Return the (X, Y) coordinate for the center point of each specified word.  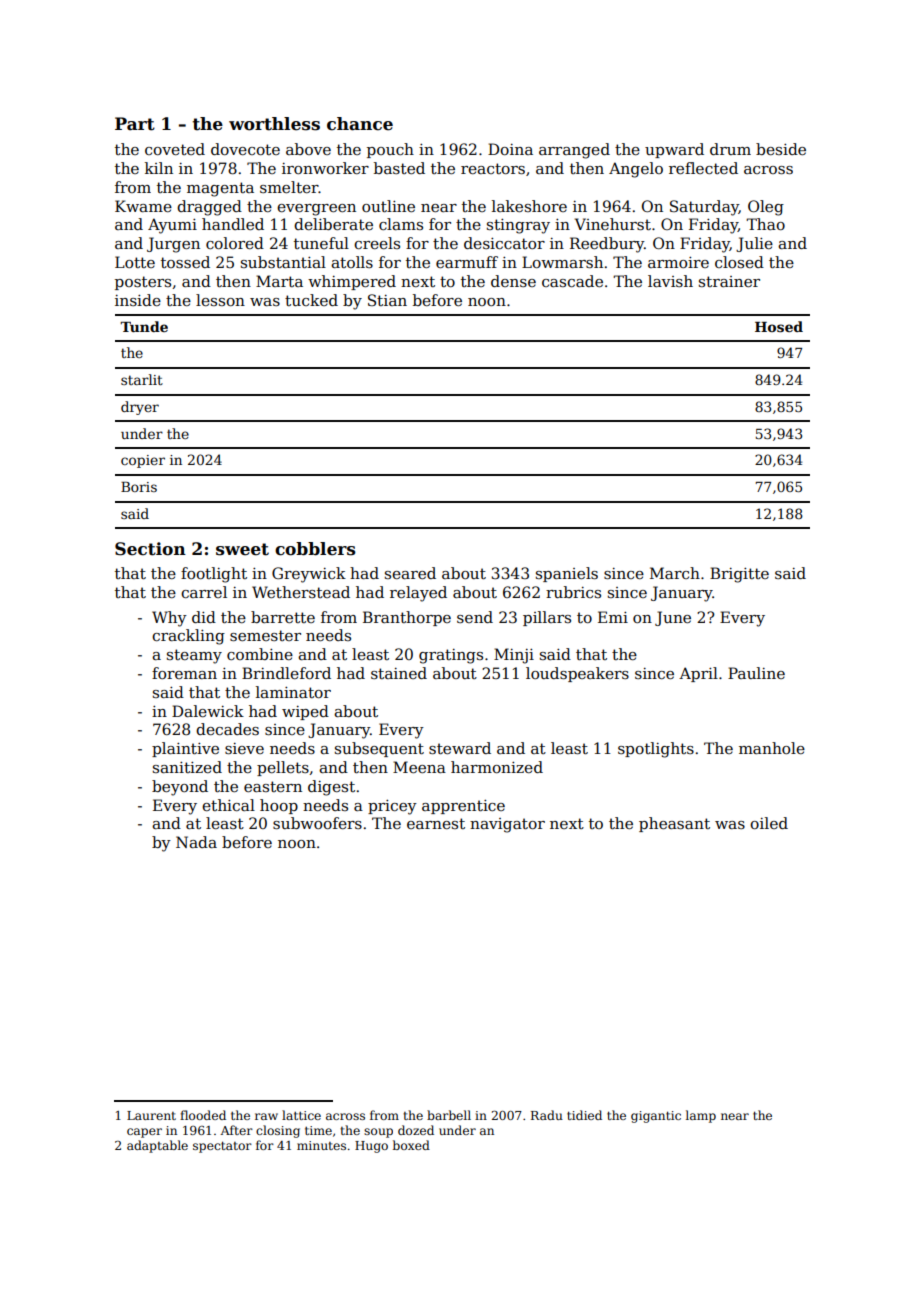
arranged (574, 151)
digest (331, 788)
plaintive (185, 749)
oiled (769, 823)
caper (144, 1133)
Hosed (779, 326)
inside (138, 300)
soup (378, 1133)
